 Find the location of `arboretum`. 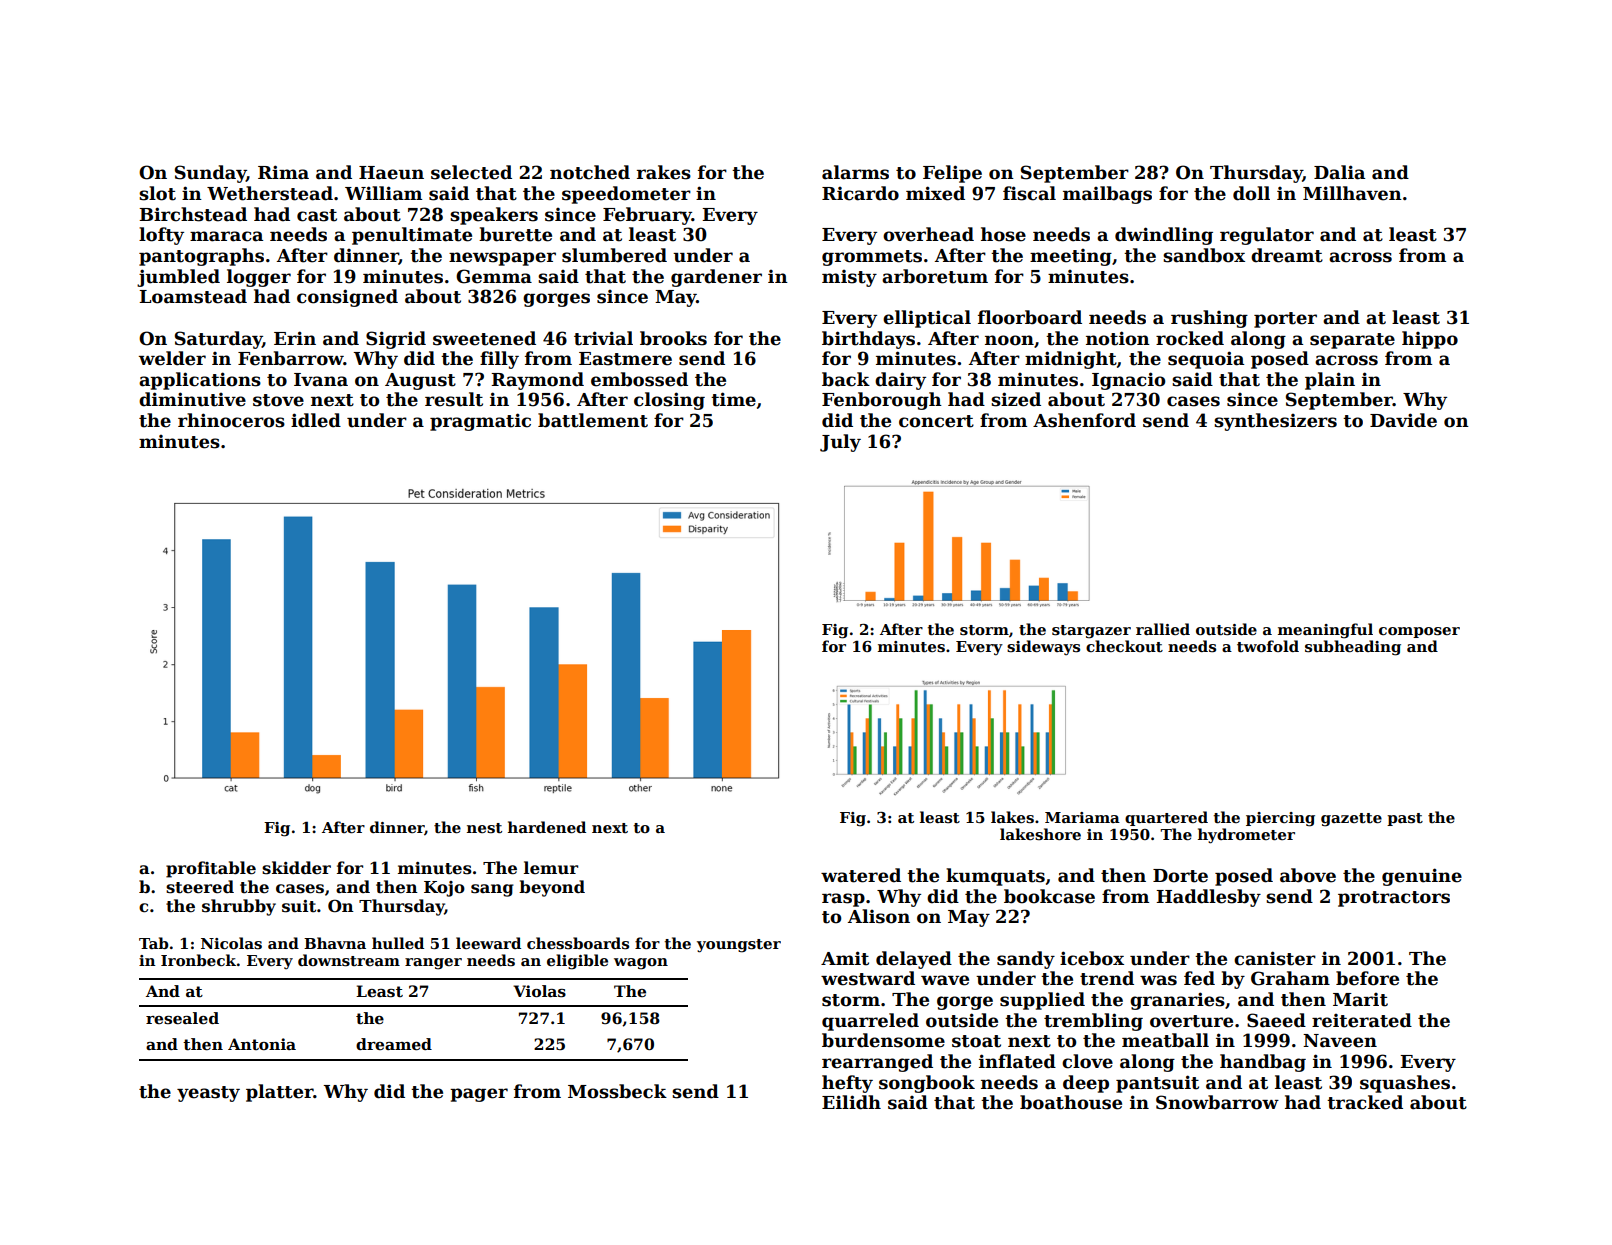

arboretum is located at coordinates (935, 276).
